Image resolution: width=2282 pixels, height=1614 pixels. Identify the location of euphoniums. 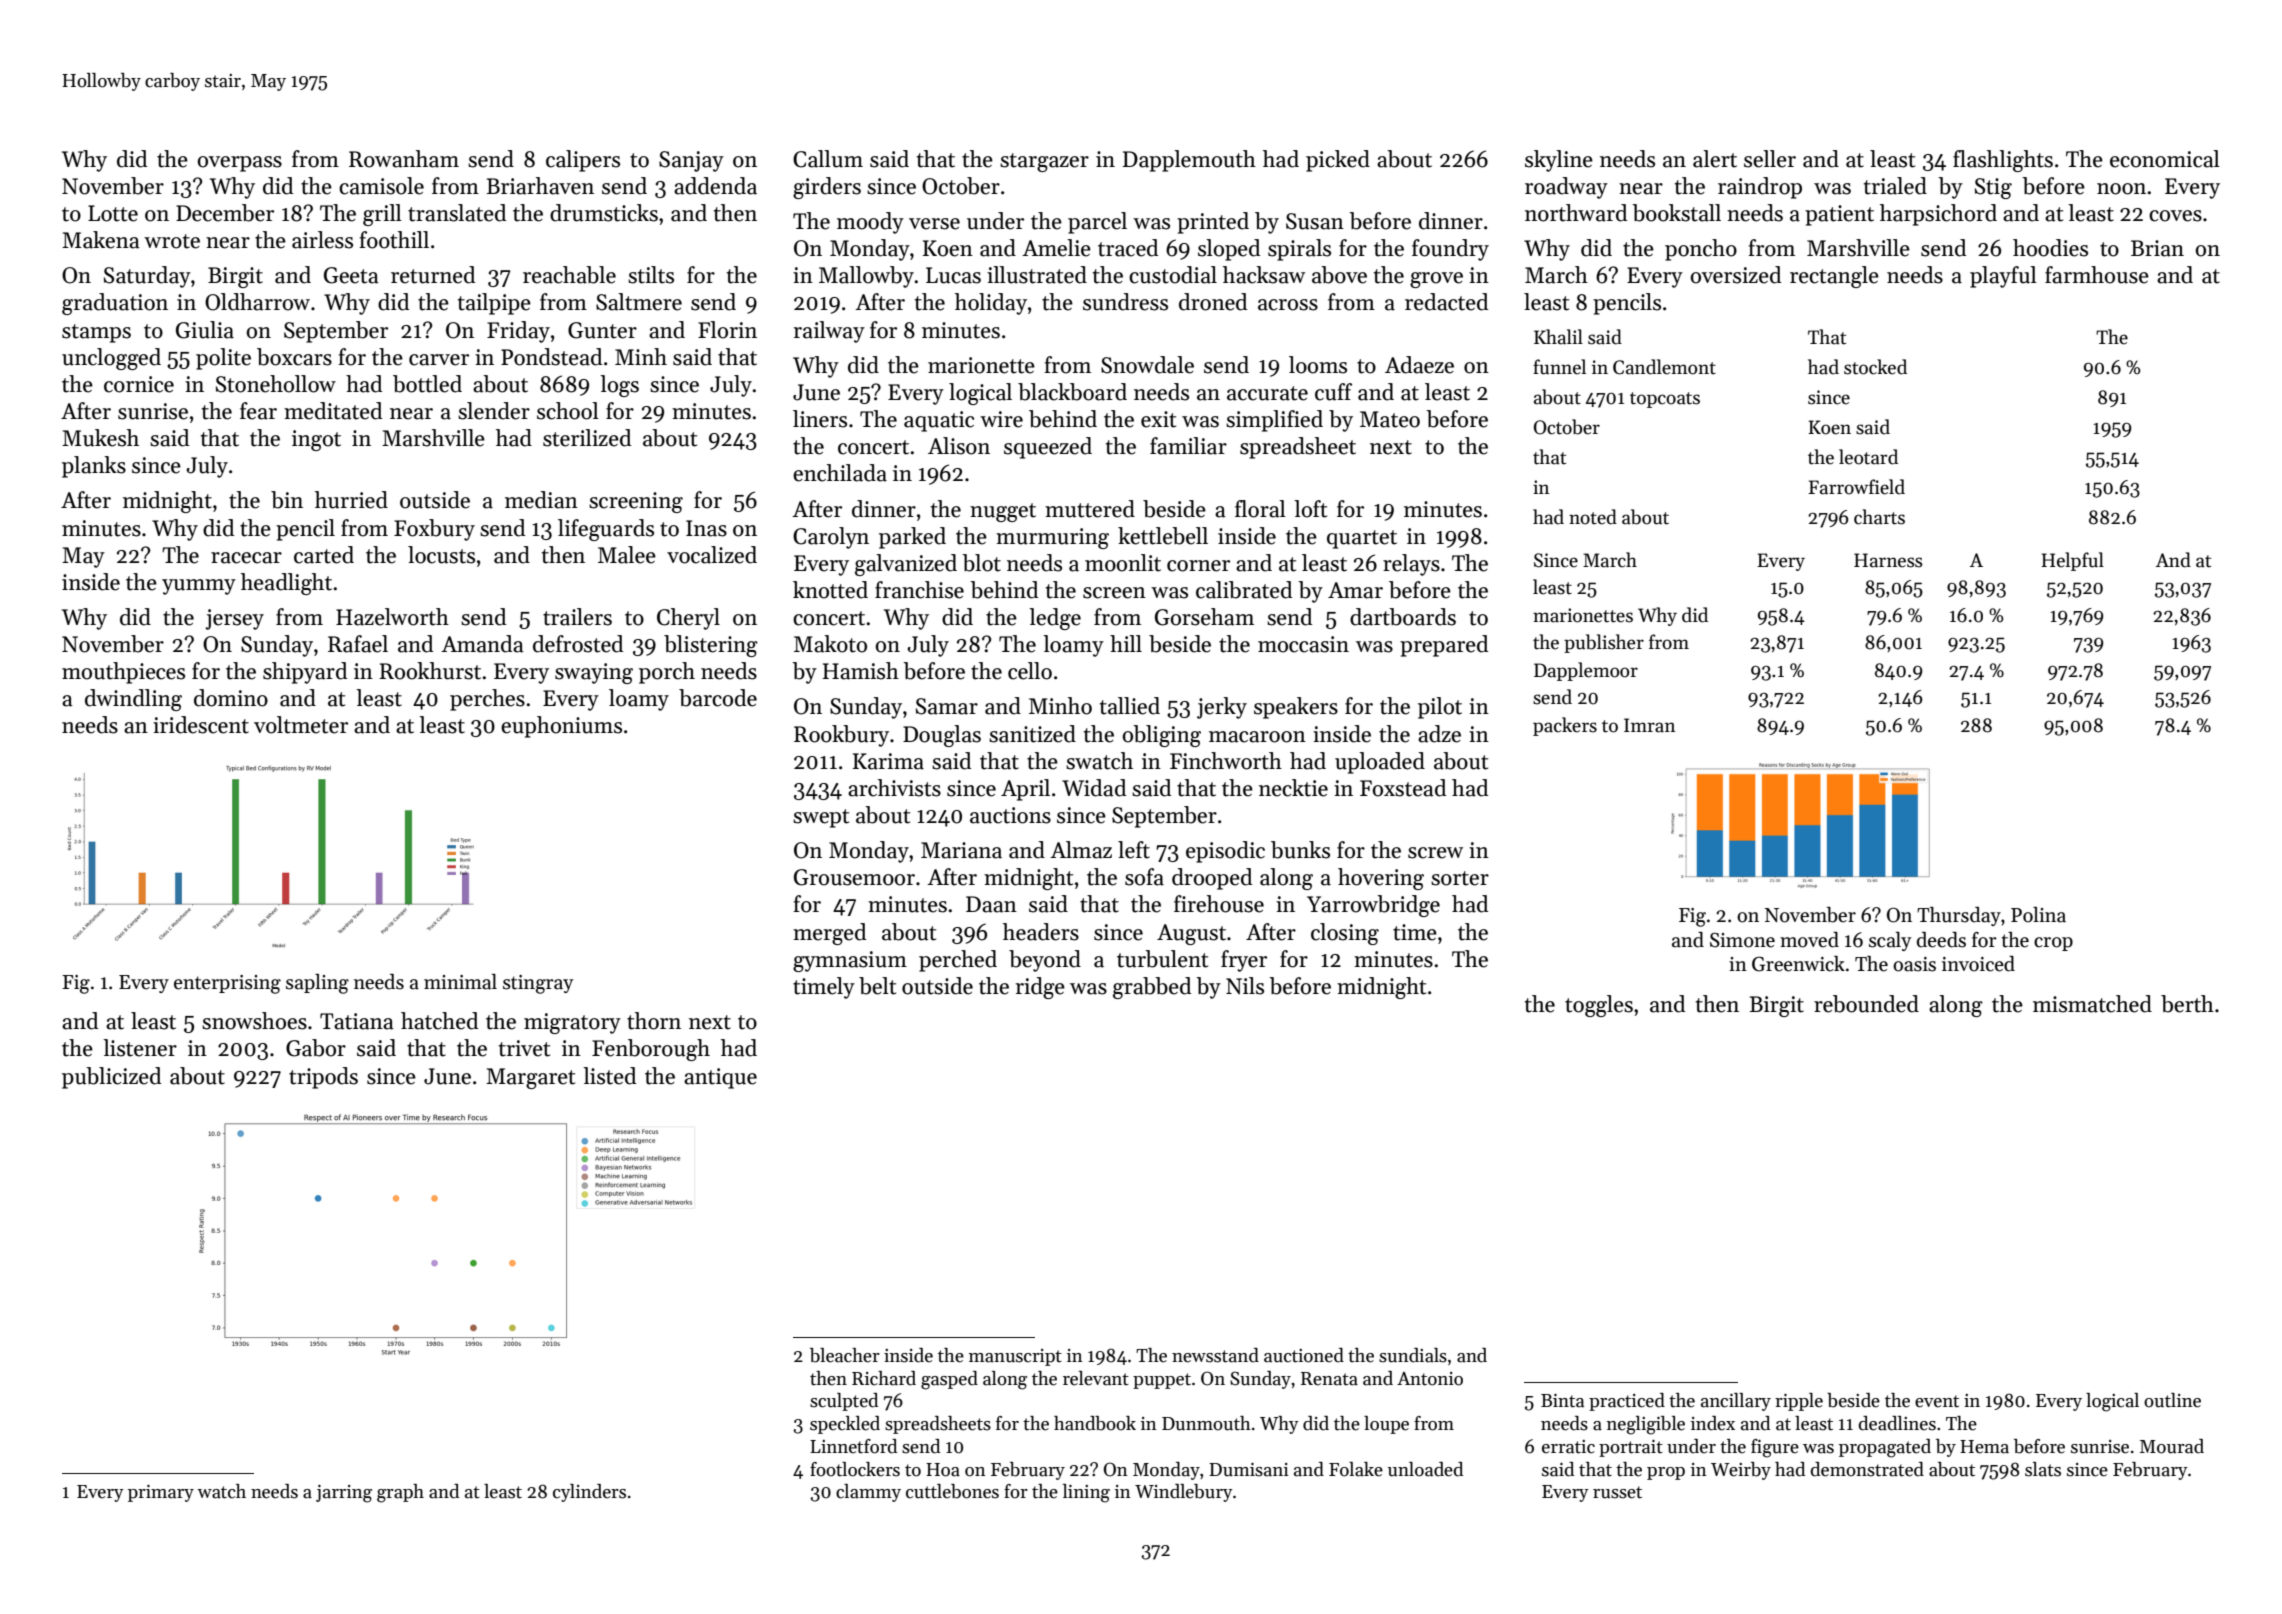
(561, 727).
